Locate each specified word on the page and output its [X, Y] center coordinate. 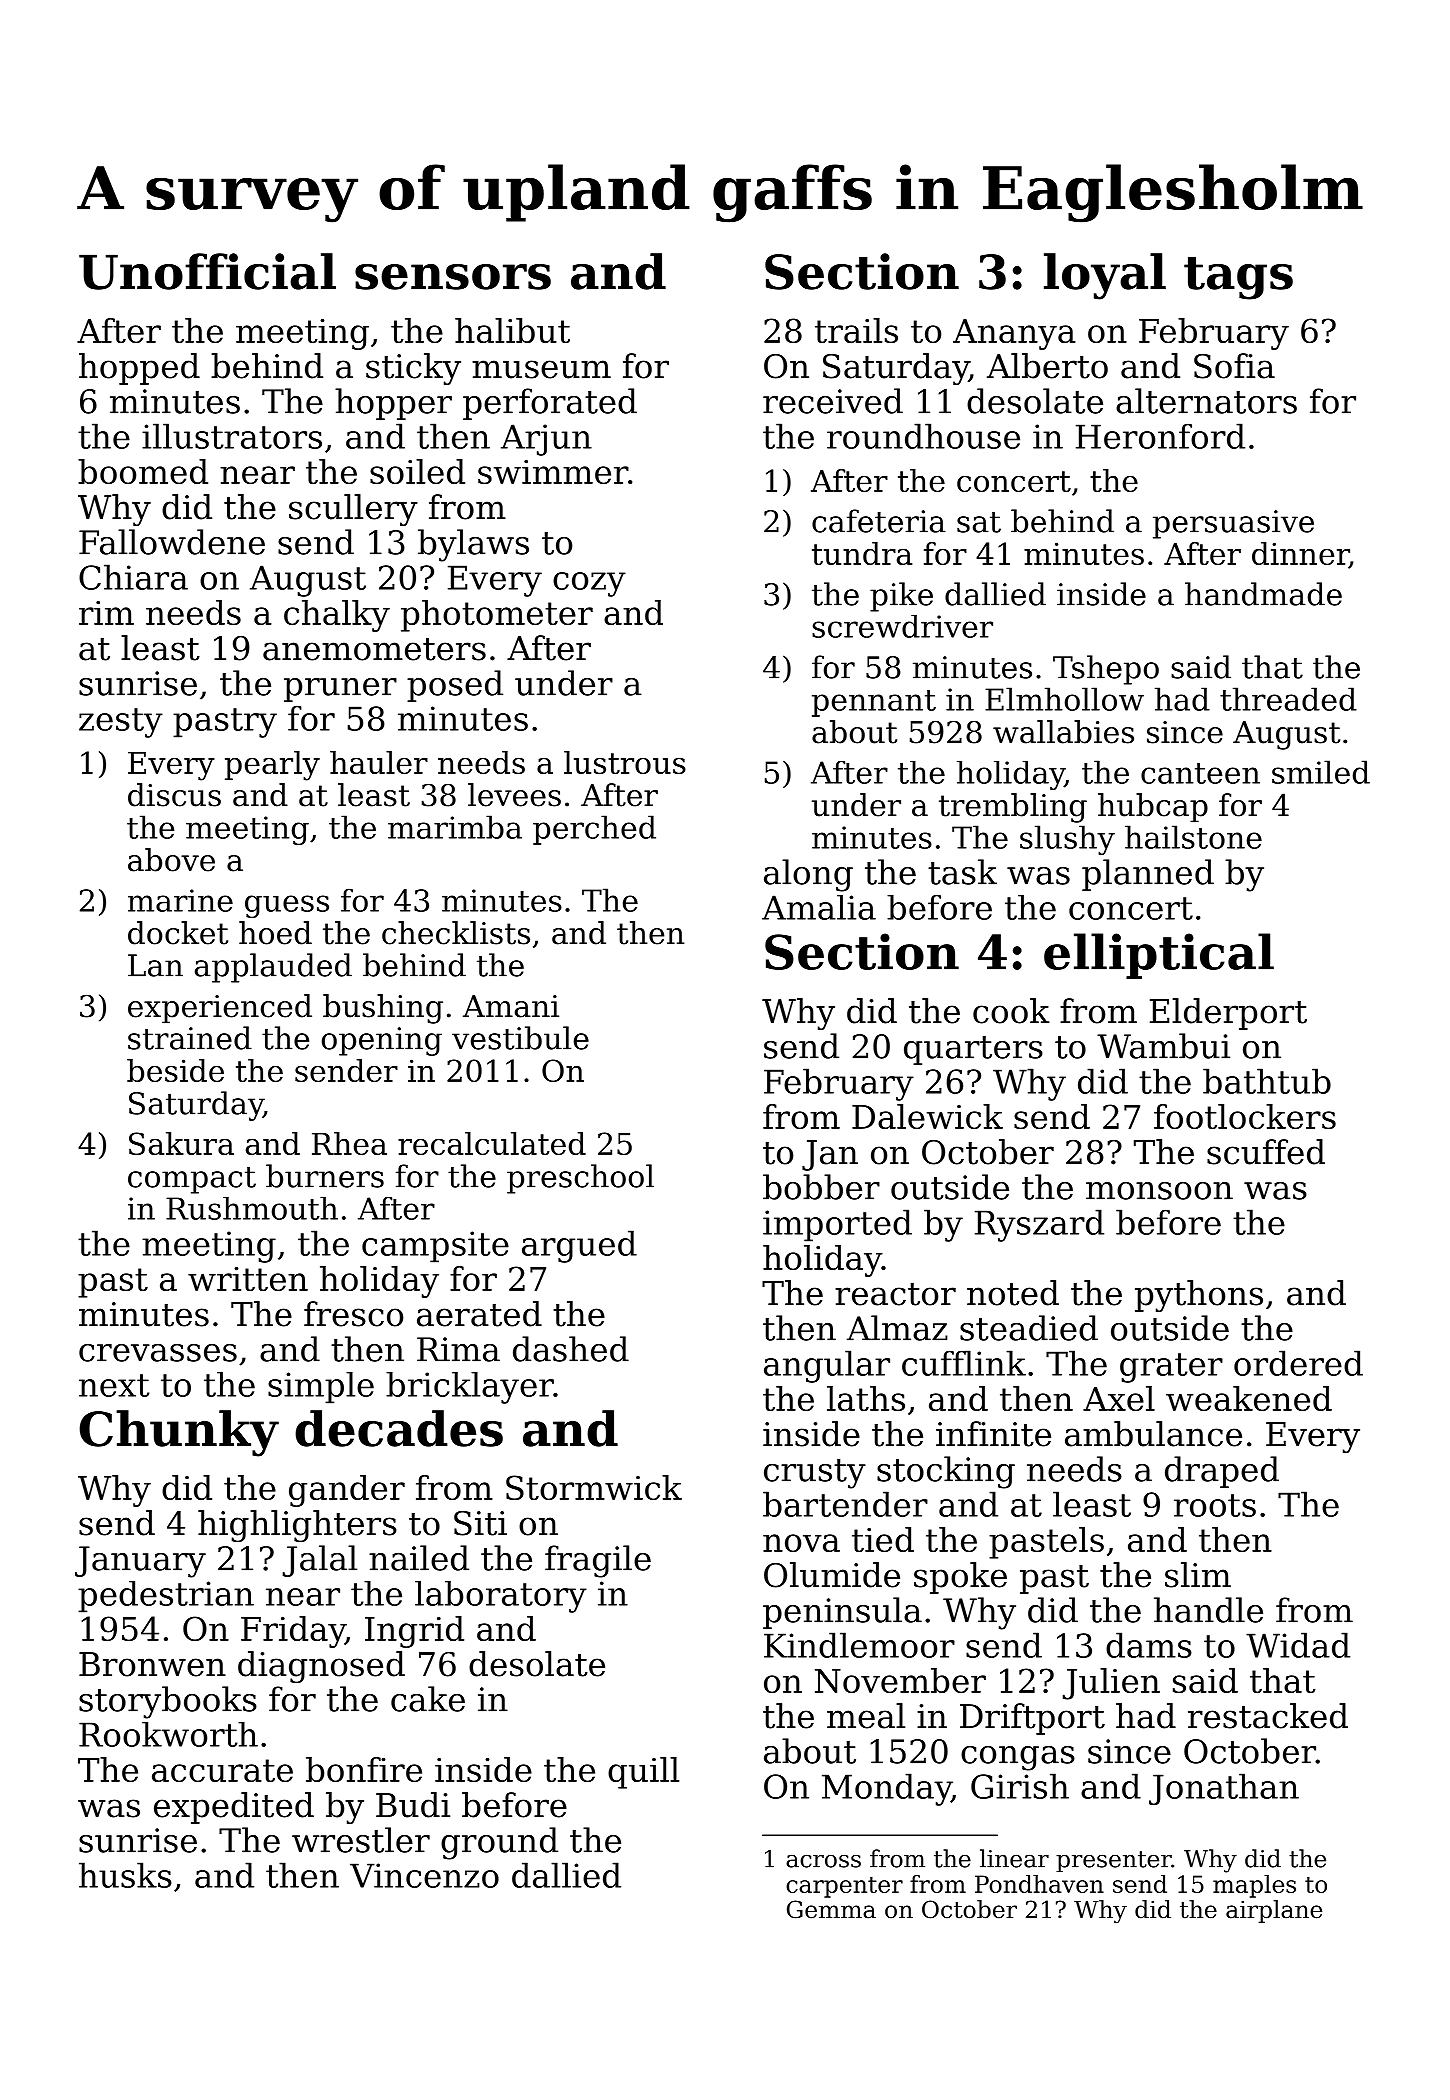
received [833, 401]
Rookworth [168, 1734]
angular [827, 1366]
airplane [1274, 1911]
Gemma [831, 1909]
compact [192, 1180]
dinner [1300, 555]
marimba [455, 827]
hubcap [1153, 808]
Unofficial [207, 271]
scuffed [1266, 1152]
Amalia [819, 907]
